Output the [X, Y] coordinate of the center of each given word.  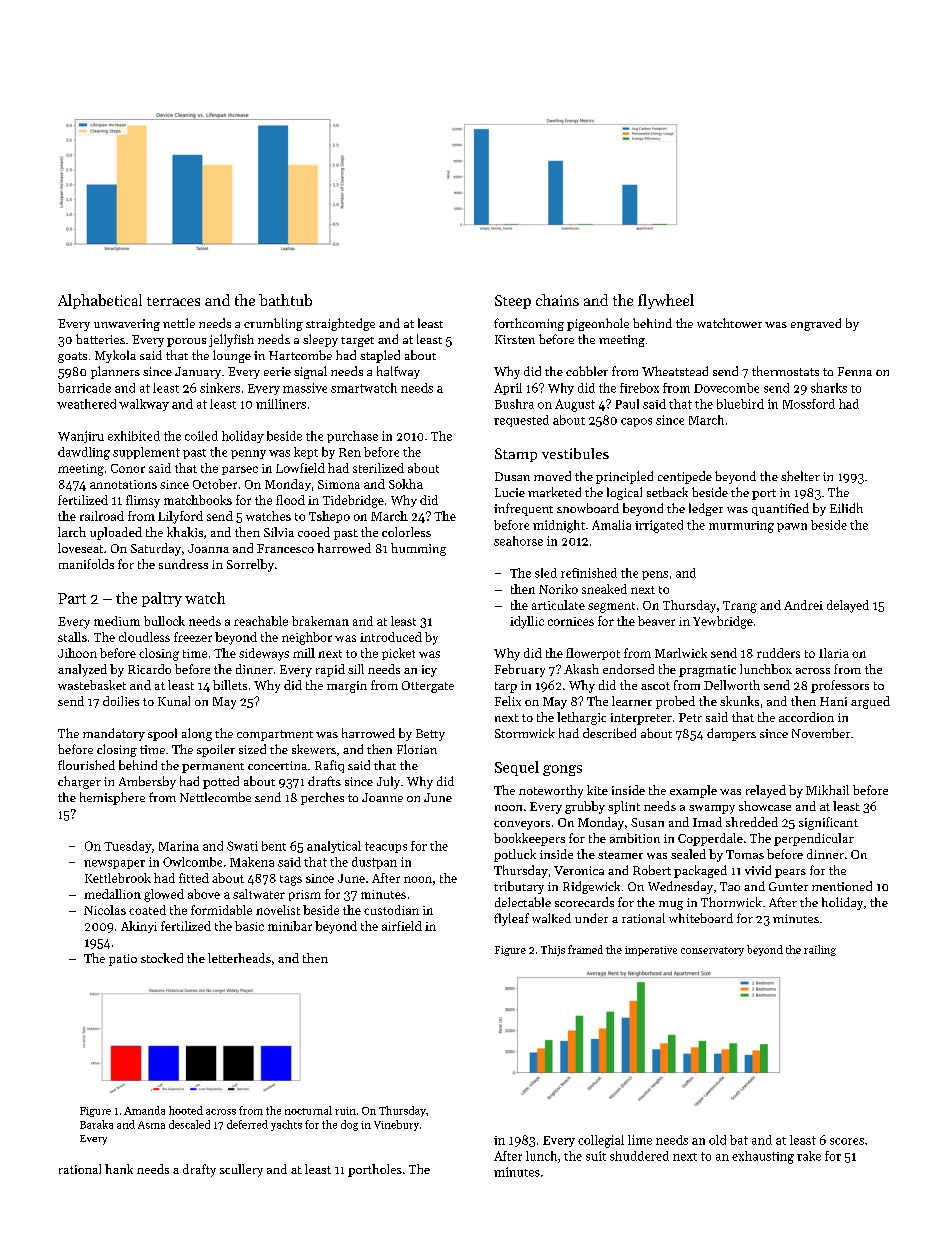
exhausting [763, 1157]
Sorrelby [250, 565]
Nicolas [105, 910]
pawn [792, 527]
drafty [199, 1170]
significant [828, 823]
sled [546, 573]
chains [557, 300]
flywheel [666, 301]
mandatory [114, 734]
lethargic [581, 718]
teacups [386, 847]
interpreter [641, 719]
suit [596, 1156]
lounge [232, 356]
